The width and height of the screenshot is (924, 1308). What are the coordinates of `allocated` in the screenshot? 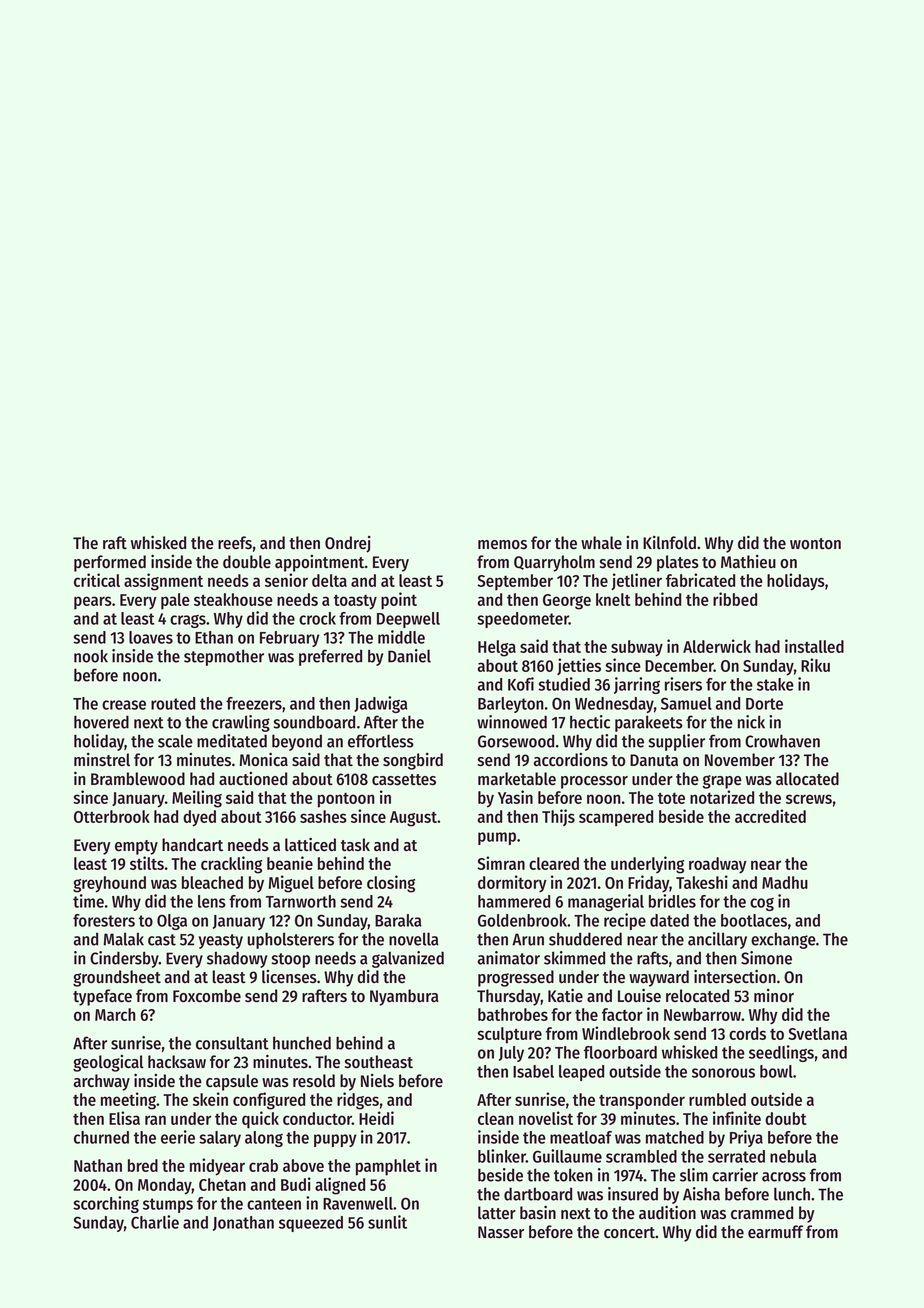 It's located at (807, 779).
